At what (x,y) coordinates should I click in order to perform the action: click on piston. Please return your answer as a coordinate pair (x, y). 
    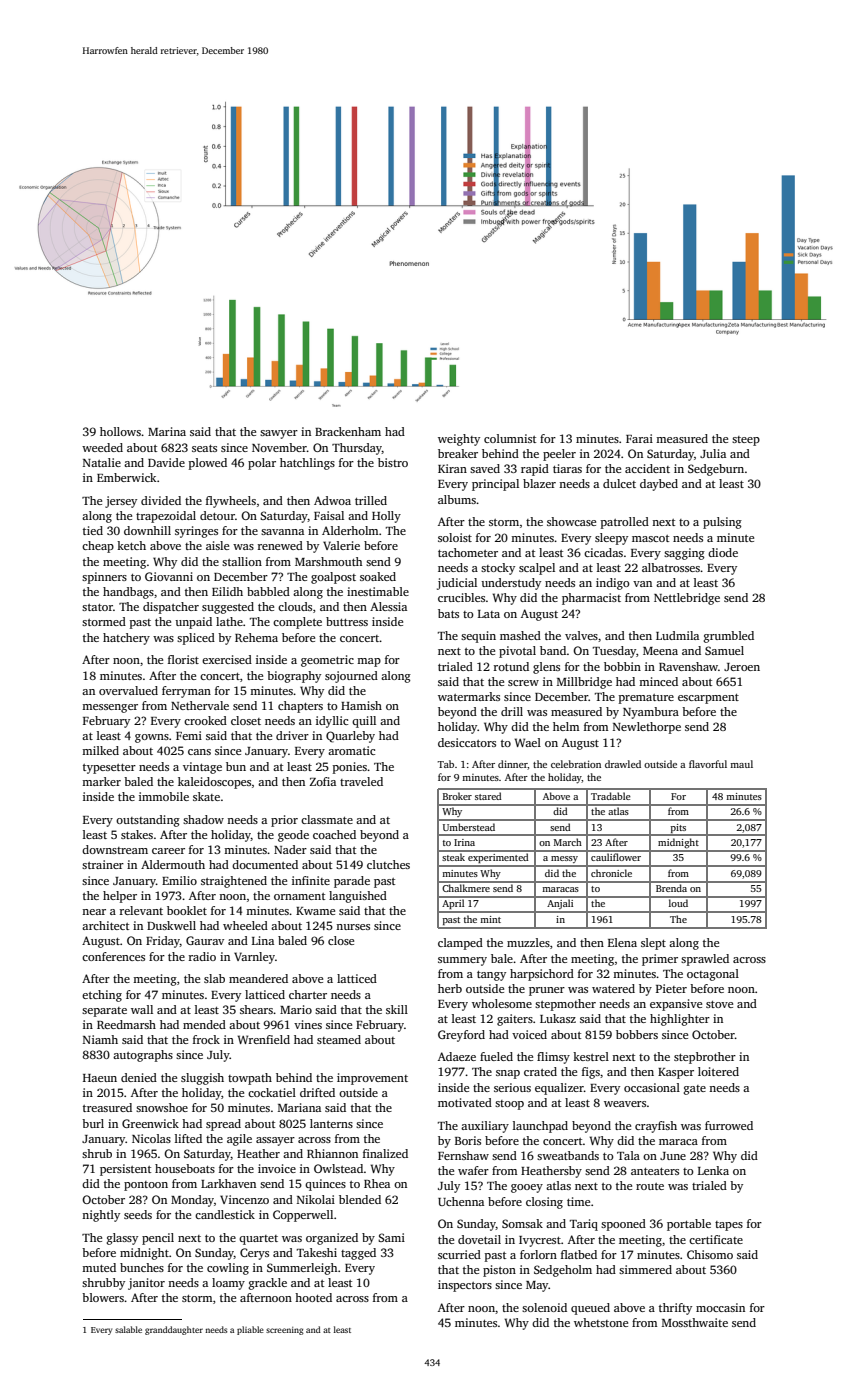
    Looking at the image, I should click on (499, 1271).
